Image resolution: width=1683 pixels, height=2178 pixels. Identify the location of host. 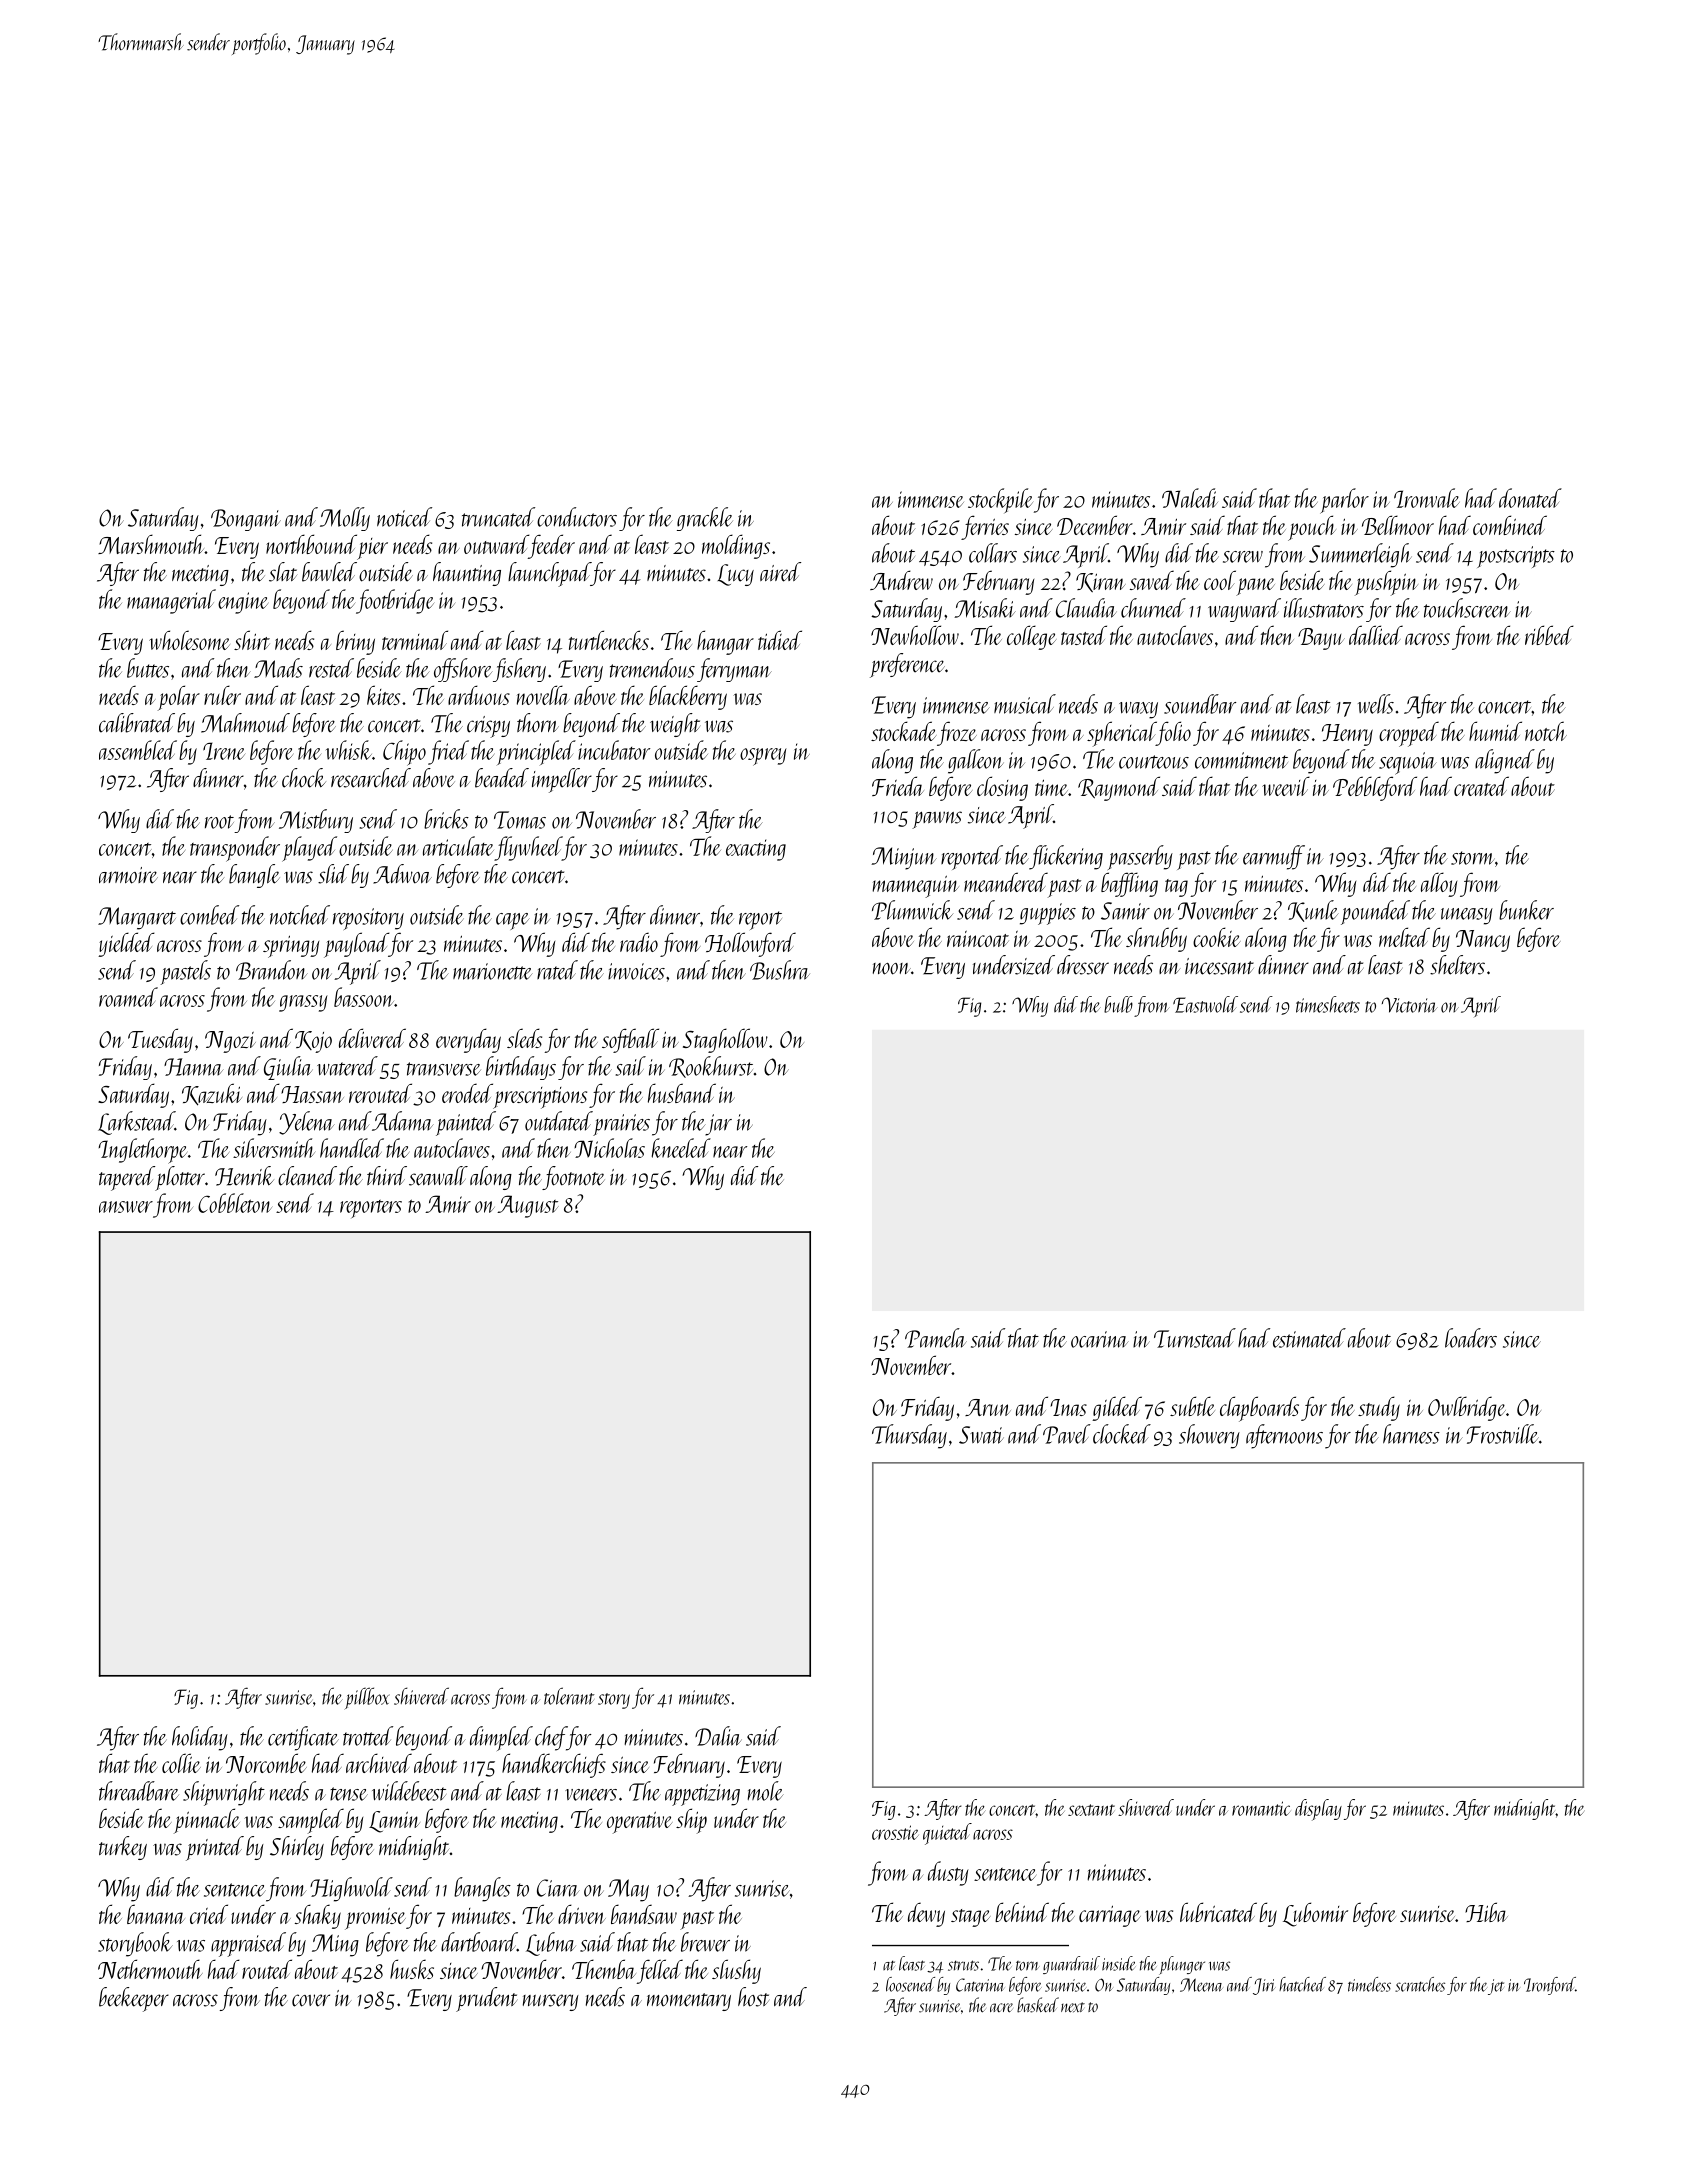
(753, 1997).
